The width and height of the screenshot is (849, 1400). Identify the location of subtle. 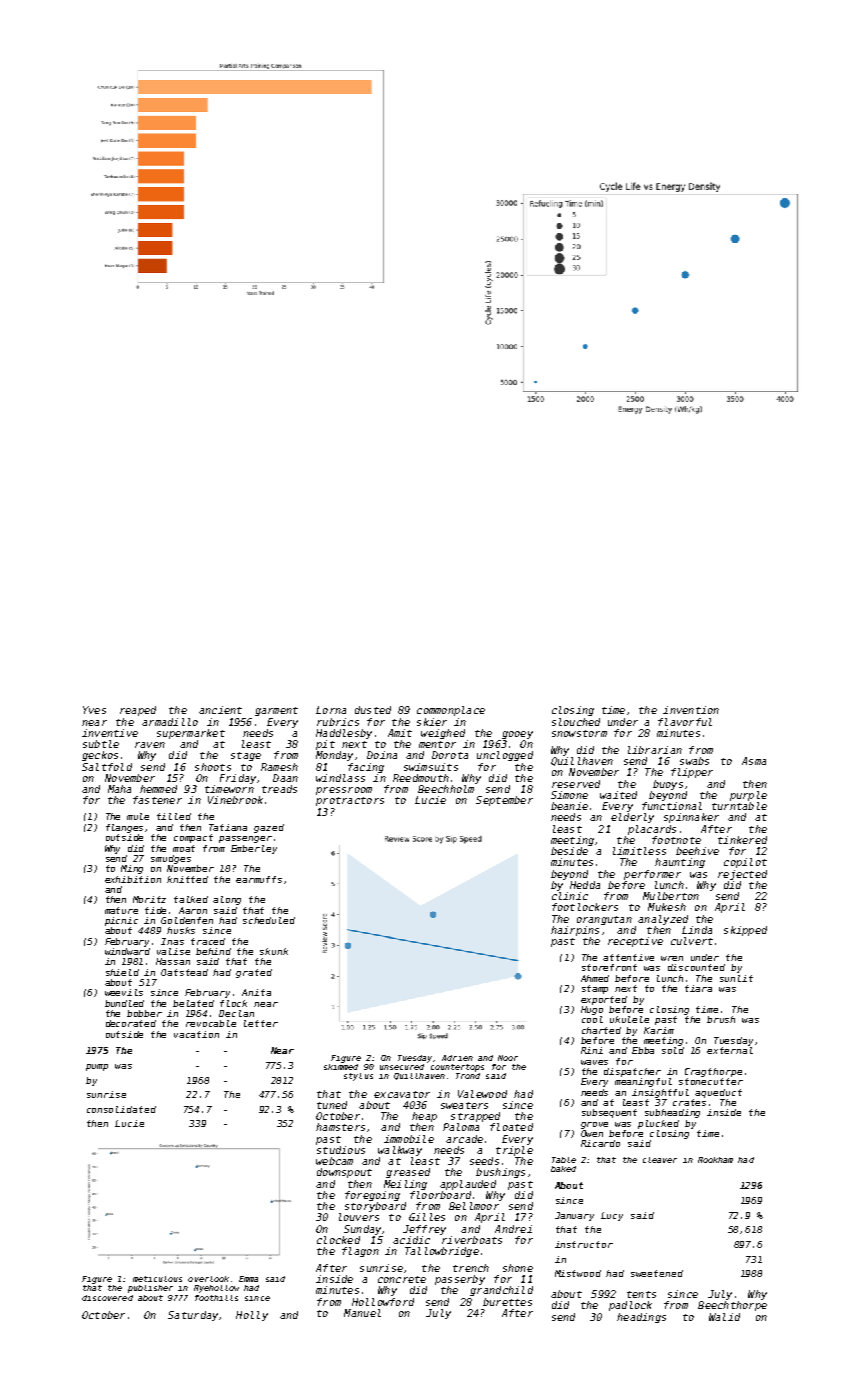
(101, 744).
